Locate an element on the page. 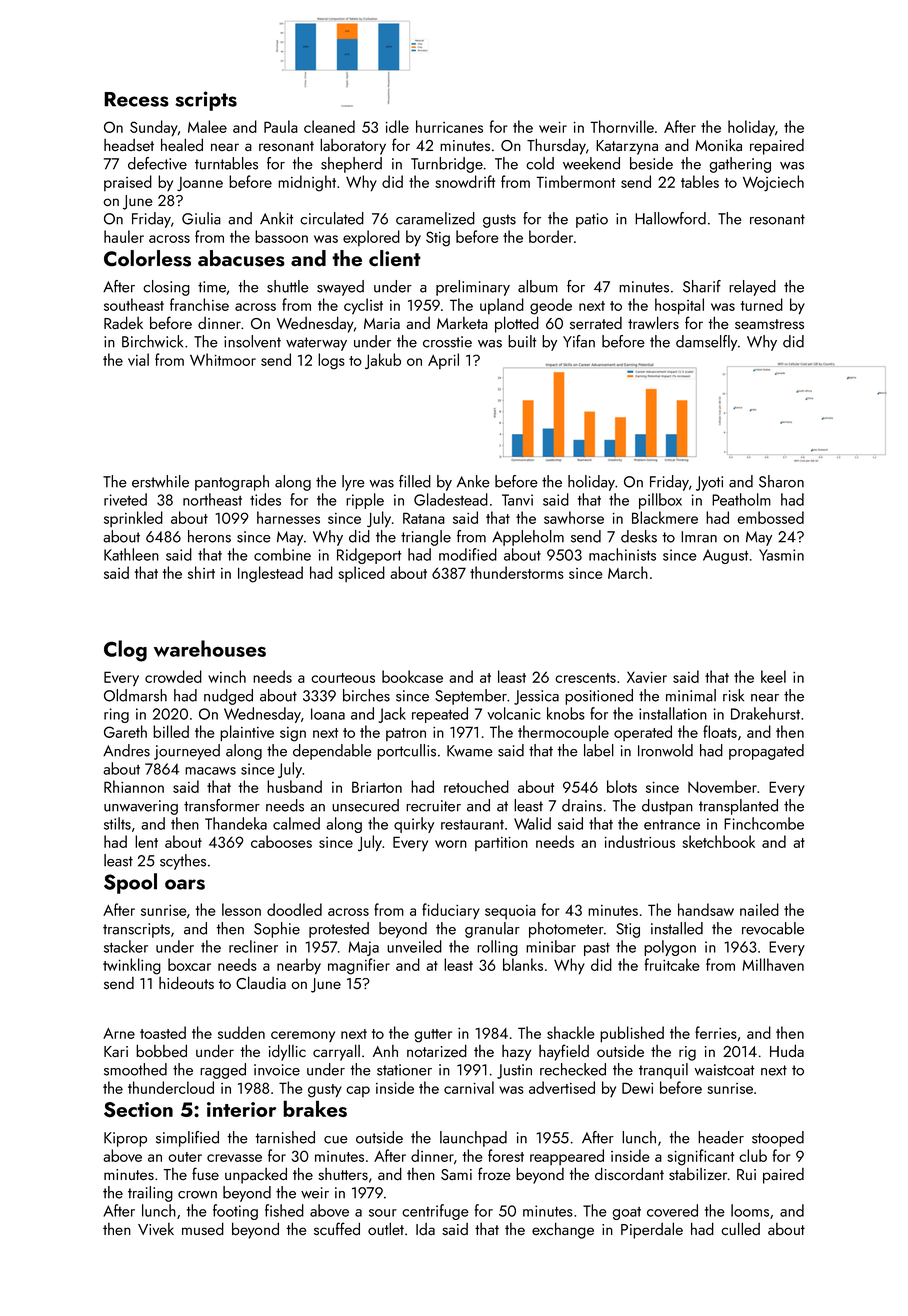 This image has height=1316, width=908. combine is located at coordinates (282, 554).
